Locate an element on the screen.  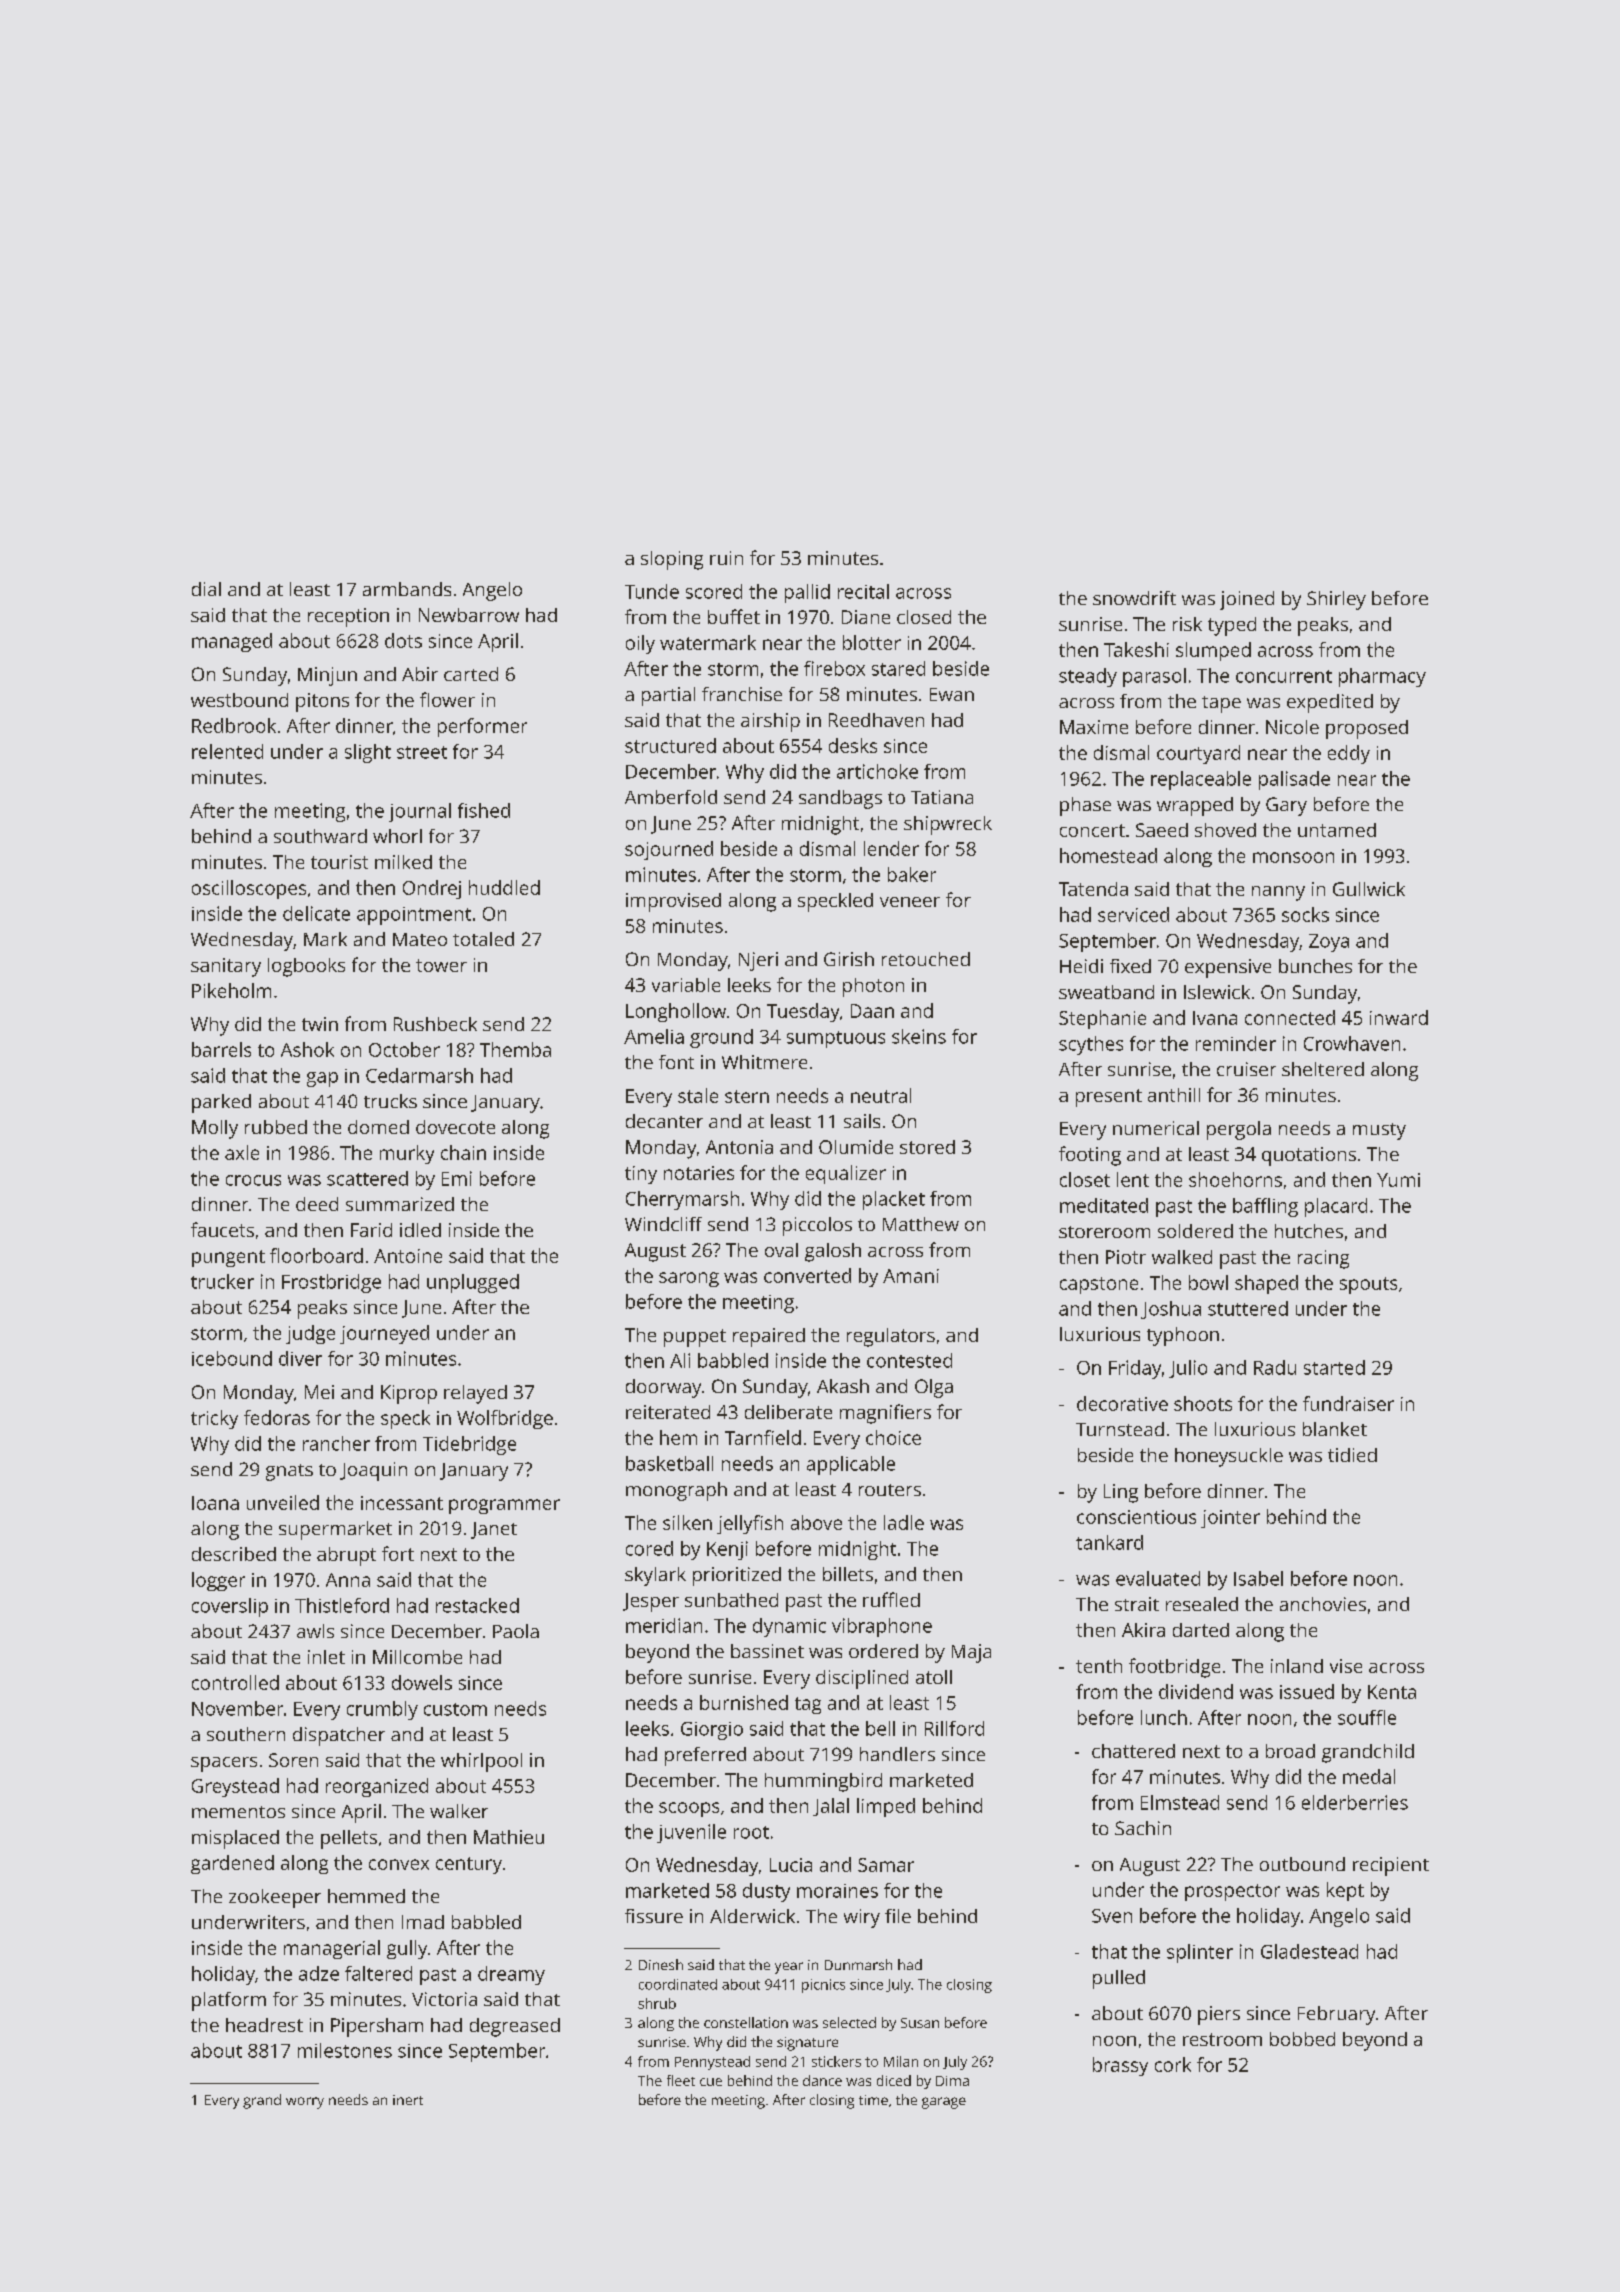
medal is located at coordinates (1369, 1776).
